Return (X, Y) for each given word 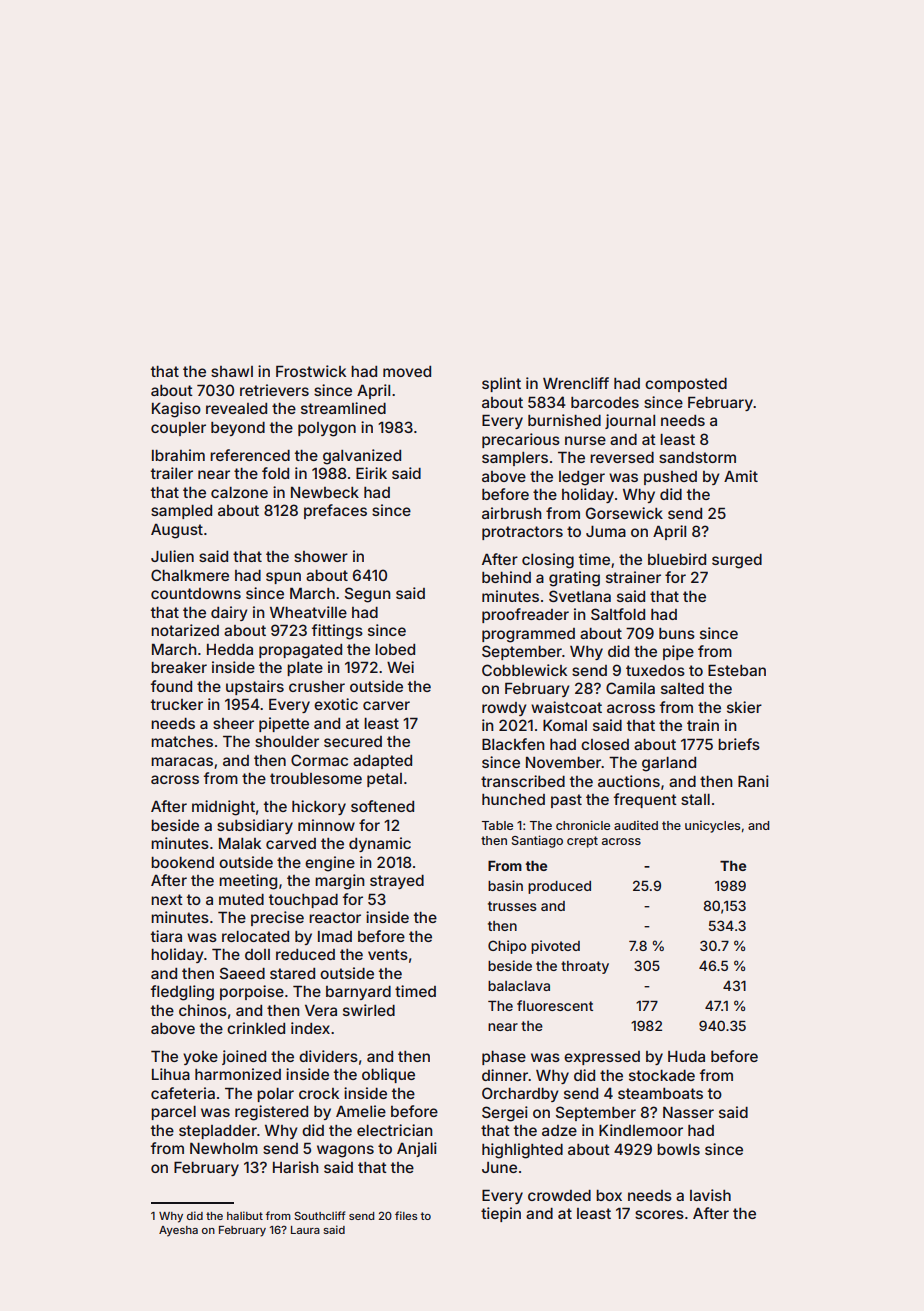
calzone (239, 492)
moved (407, 371)
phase (504, 1058)
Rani (753, 781)
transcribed (523, 781)
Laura (305, 1230)
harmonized (238, 1074)
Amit (741, 476)
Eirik (371, 473)
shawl (232, 371)
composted (686, 385)
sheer (233, 723)
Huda (686, 1056)
